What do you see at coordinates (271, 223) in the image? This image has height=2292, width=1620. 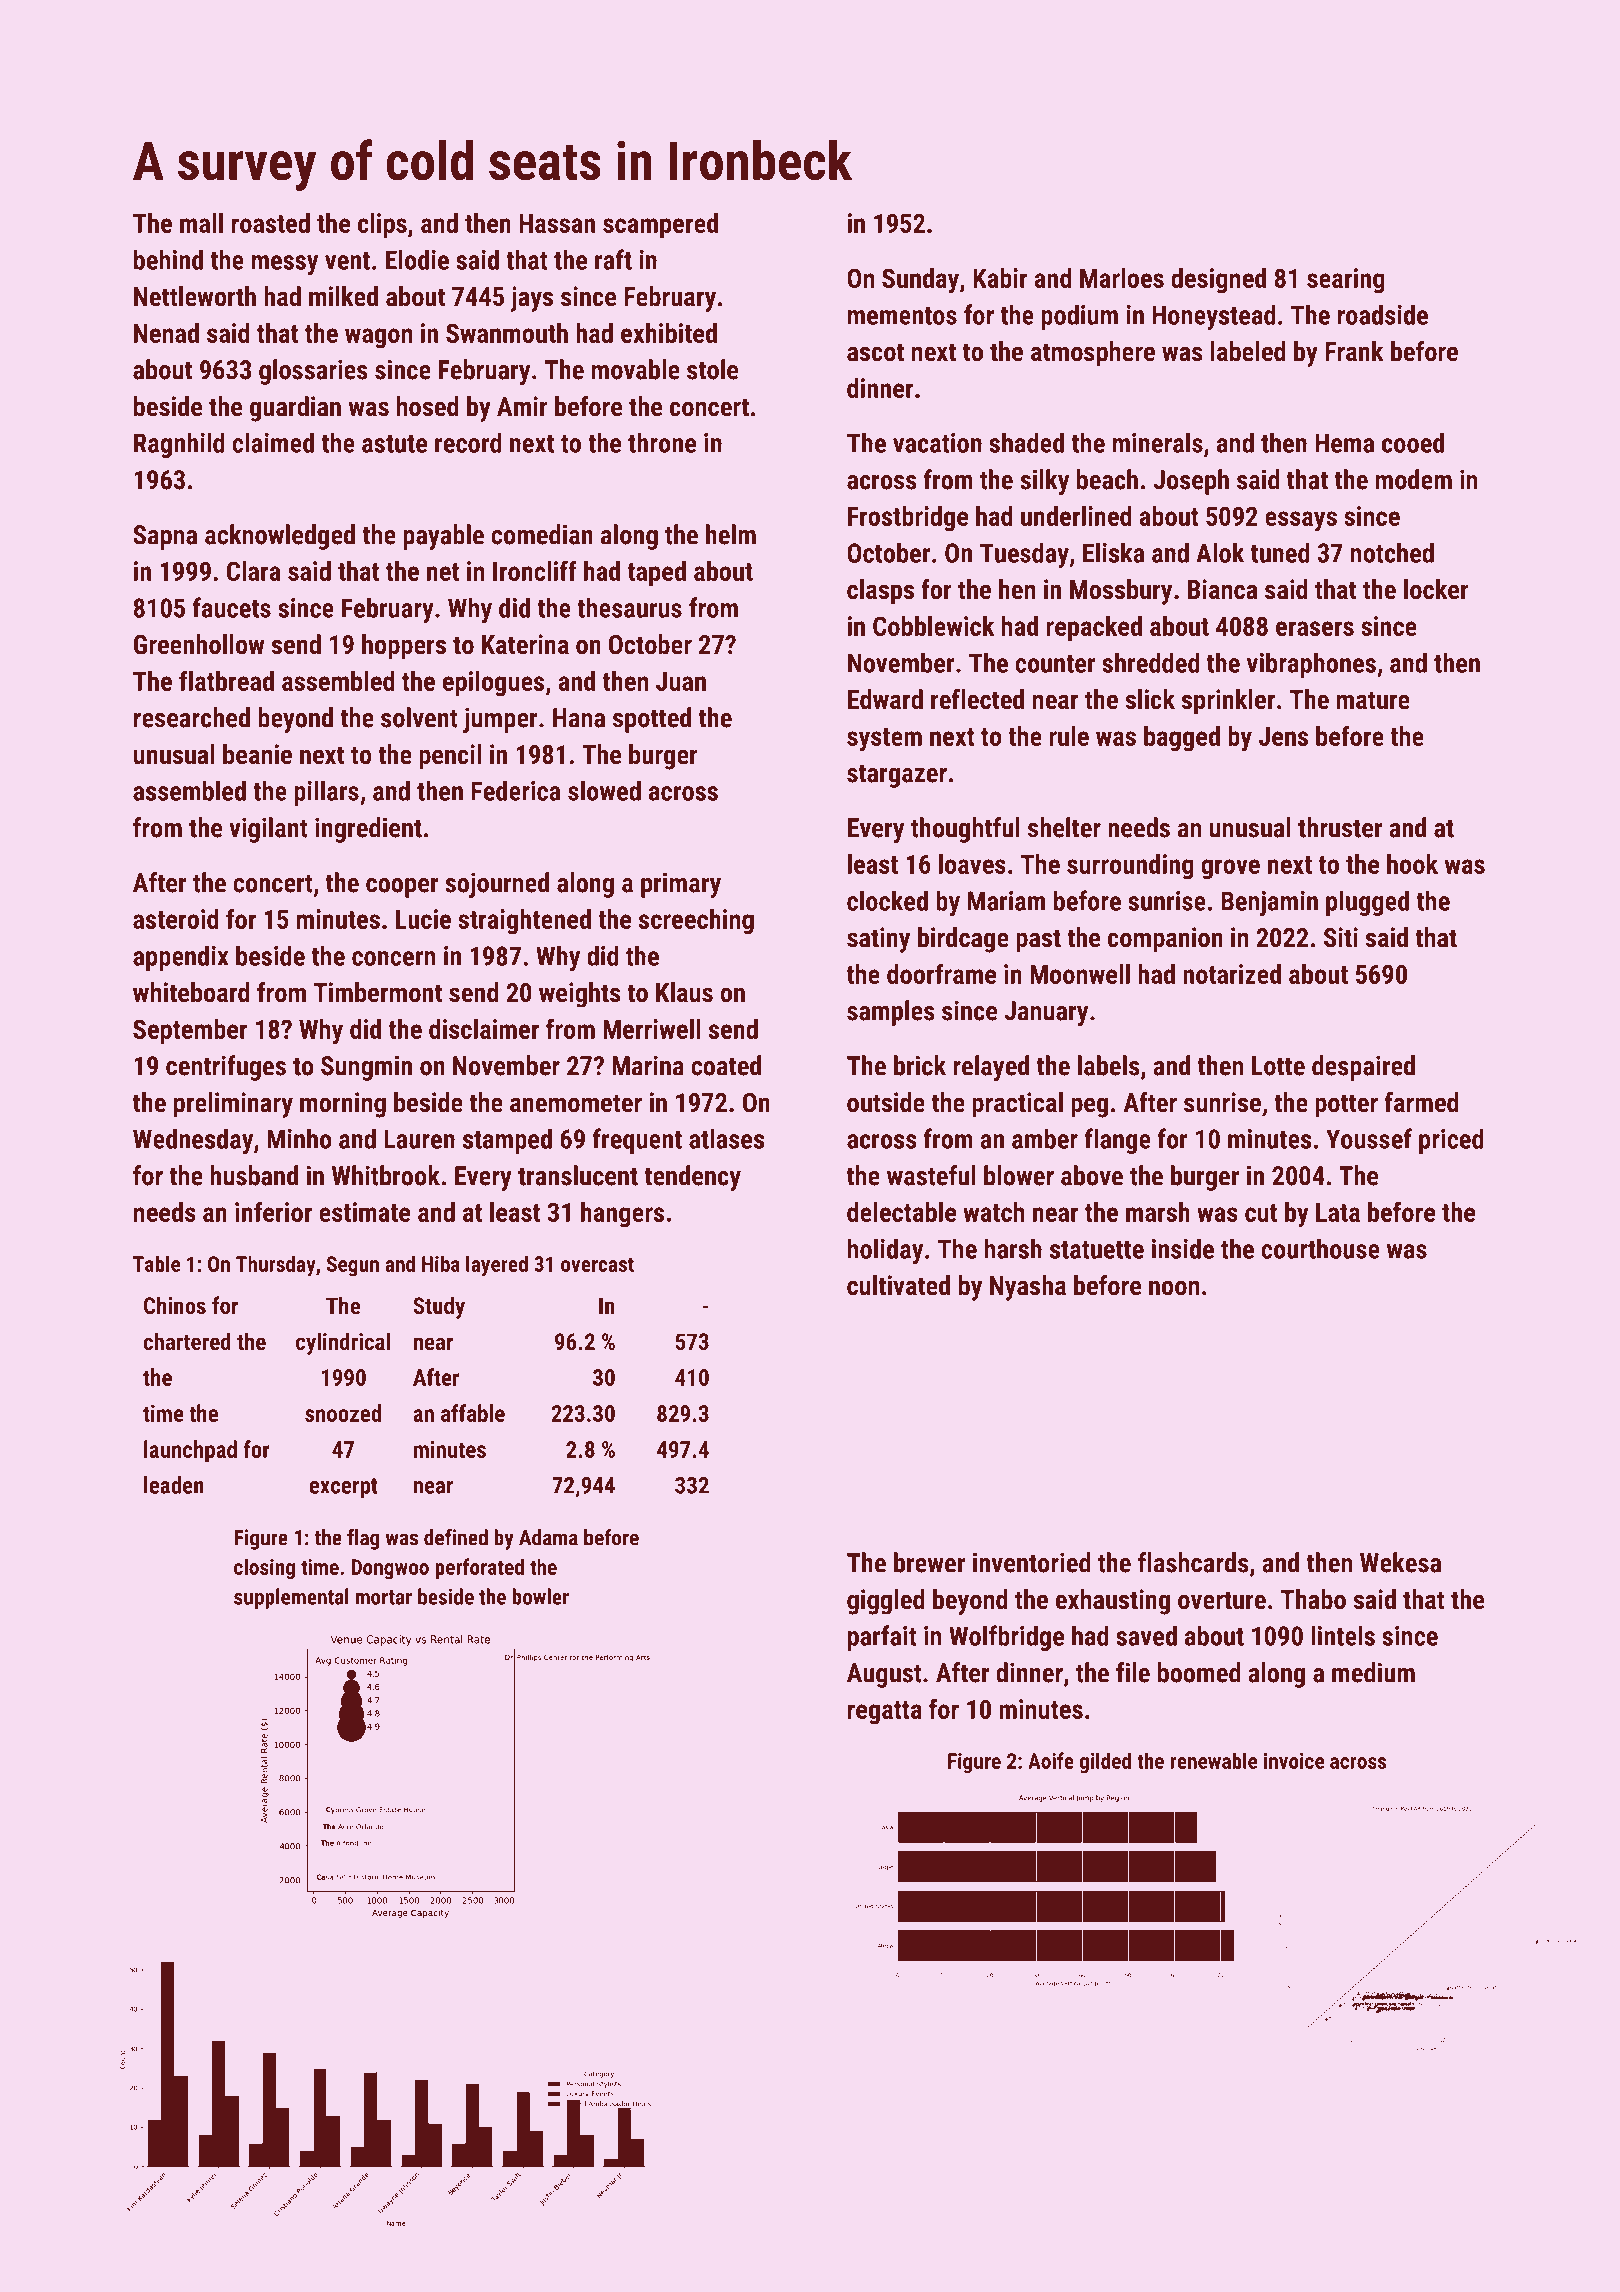 I see `roasted` at bounding box center [271, 223].
